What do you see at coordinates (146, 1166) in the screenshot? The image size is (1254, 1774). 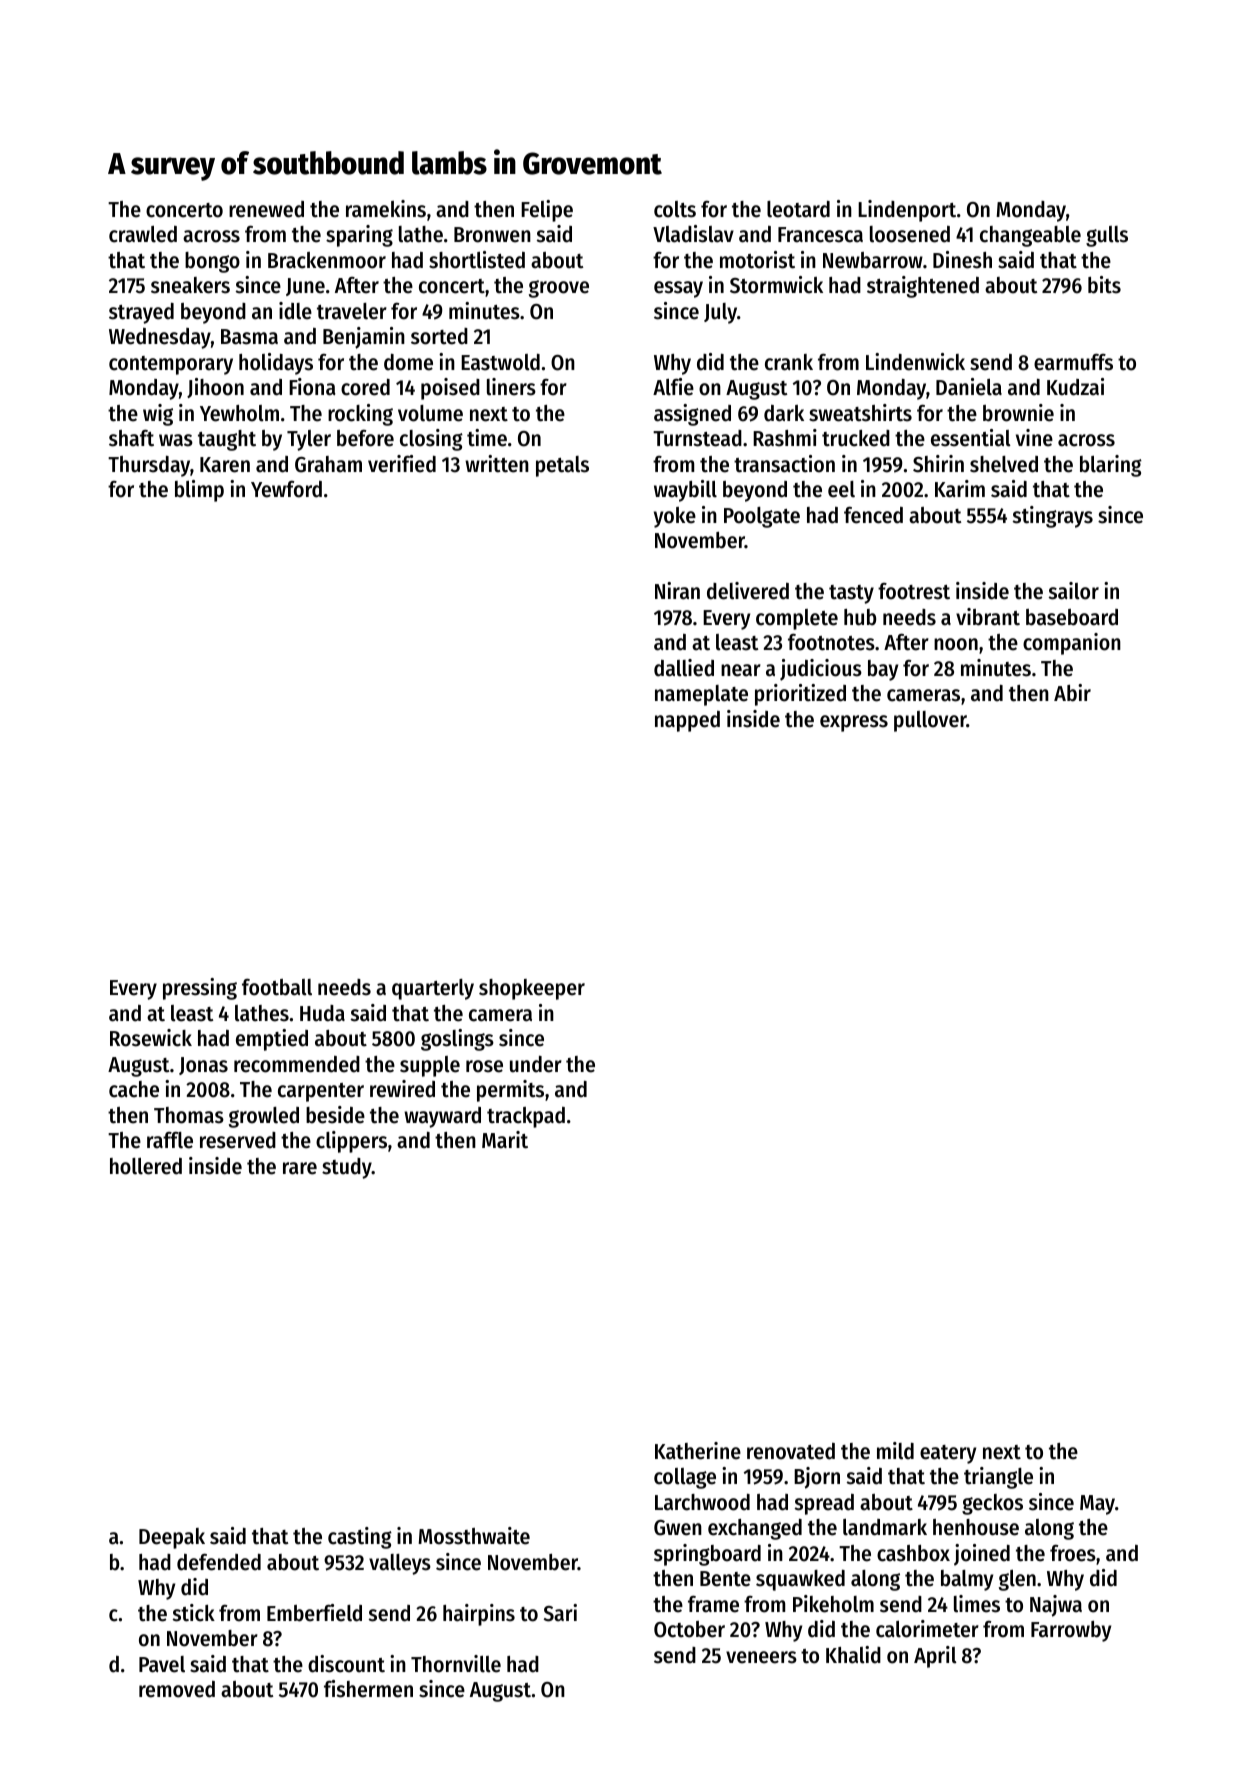 I see `hollered` at bounding box center [146, 1166].
